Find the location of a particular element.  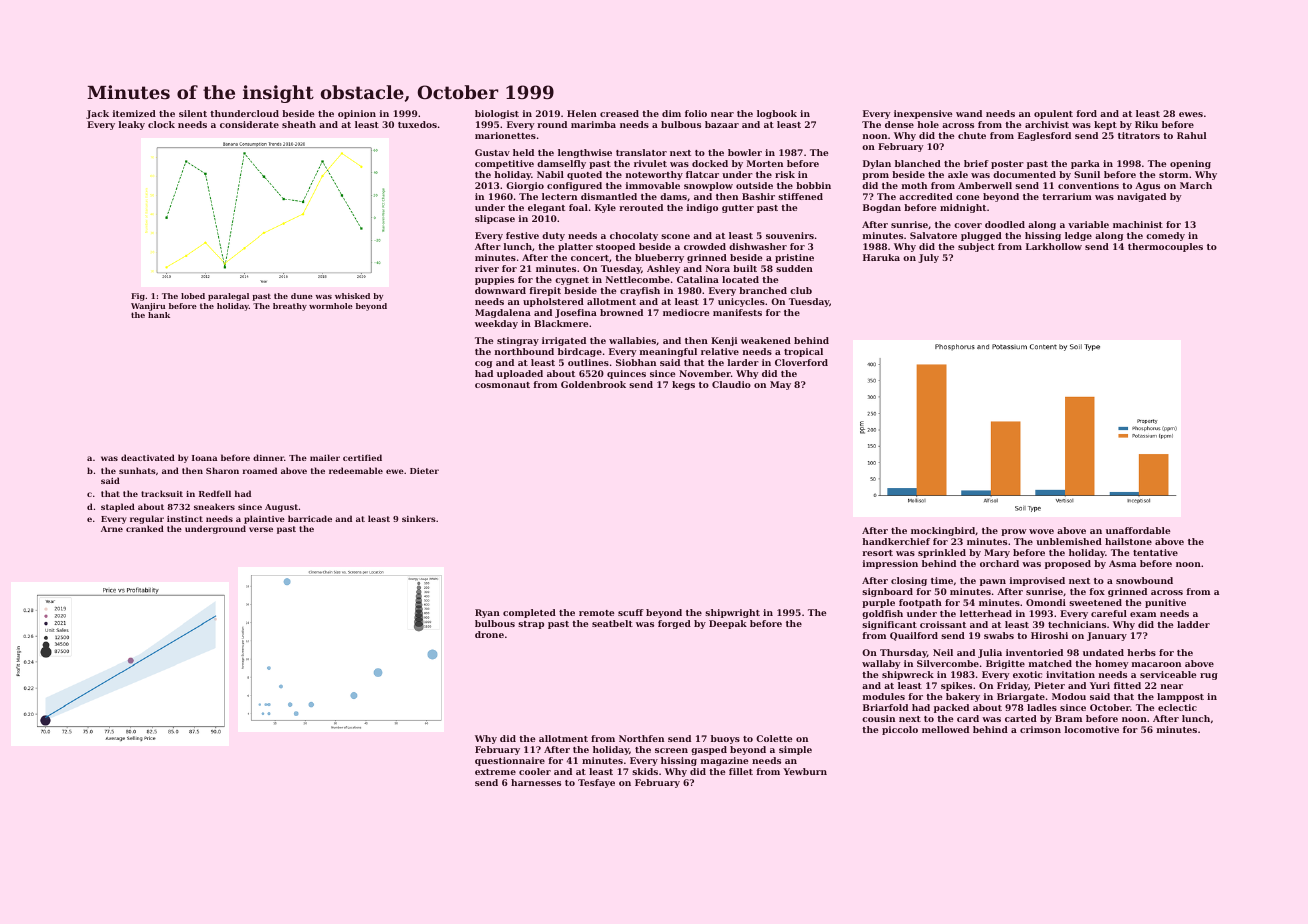

Deepak is located at coordinates (728, 624).
